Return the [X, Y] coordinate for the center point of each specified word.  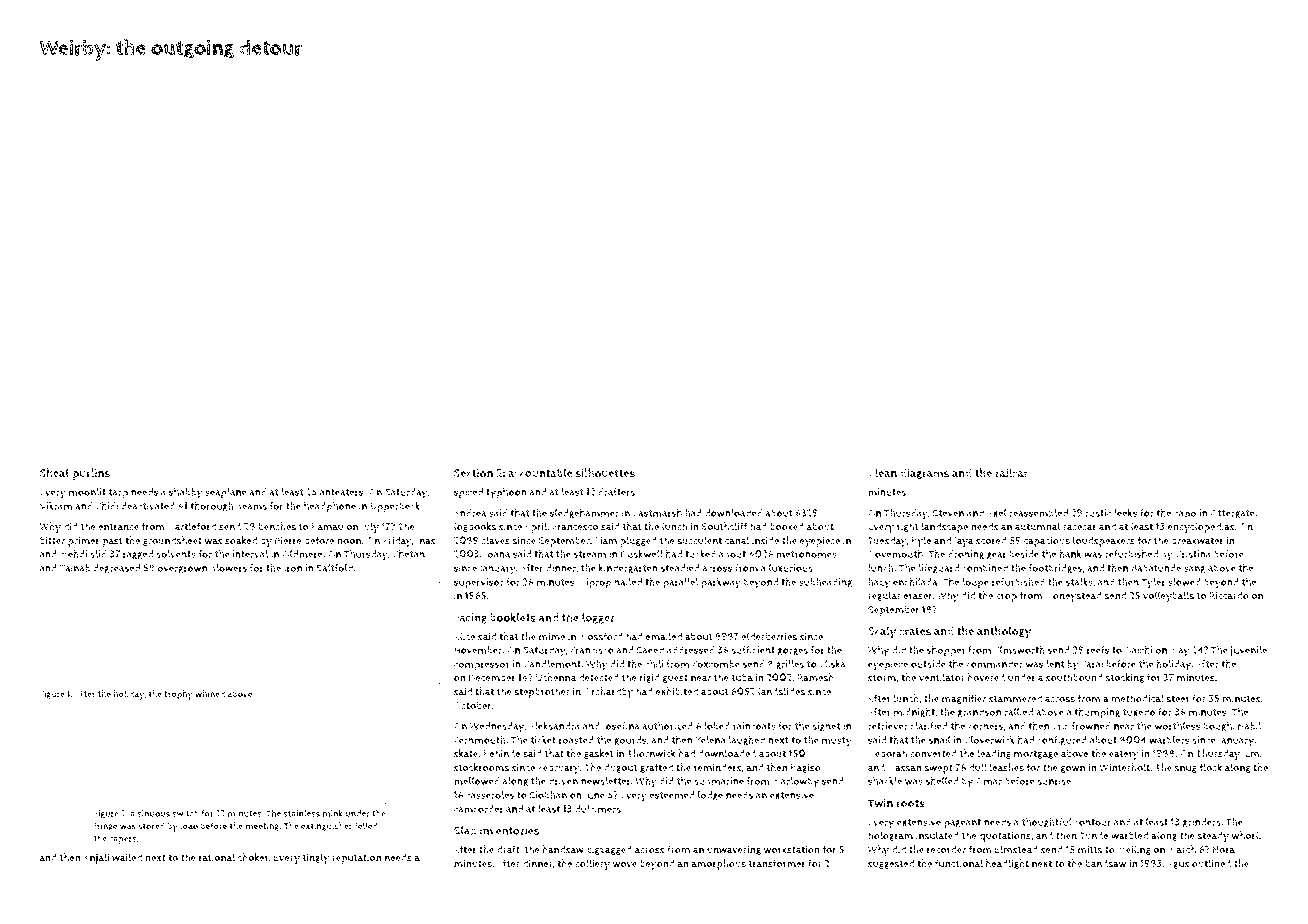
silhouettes [605, 473]
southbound [1074, 677]
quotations [1005, 836]
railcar [1011, 473]
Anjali [96, 858]
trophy [178, 695]
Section [473, 473]
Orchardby [608, 692]
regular [884, 596]
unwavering [734, 850]
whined [210, 694]
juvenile [1248, 651]
